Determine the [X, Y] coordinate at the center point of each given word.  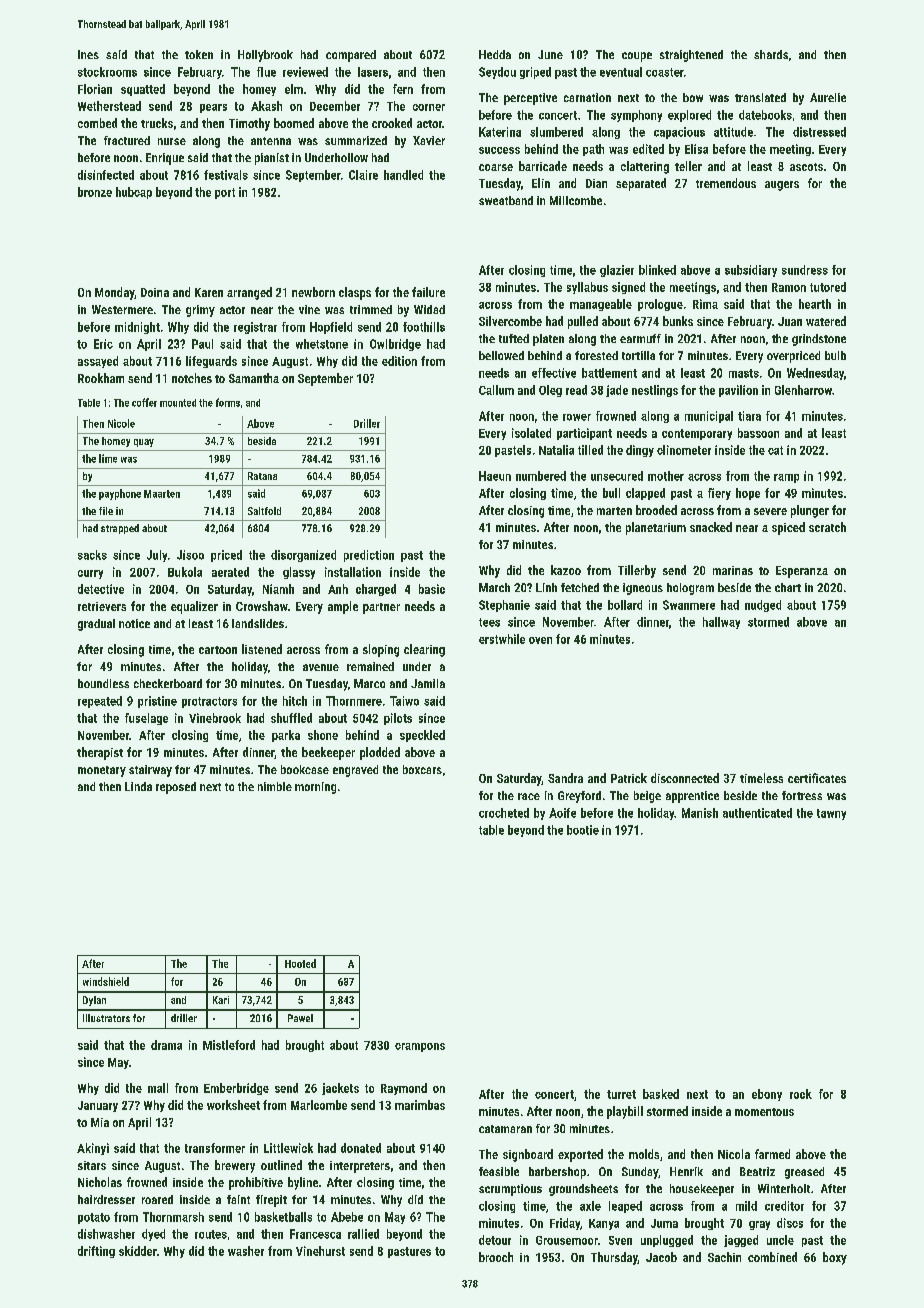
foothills [424, 327]
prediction [369, 556]
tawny [831, 814]
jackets [340, 1089]
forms [228, 402]
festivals [226, 175]
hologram [690, 589]
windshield [106, 981]
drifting [96, 1252]
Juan [790, 321]
